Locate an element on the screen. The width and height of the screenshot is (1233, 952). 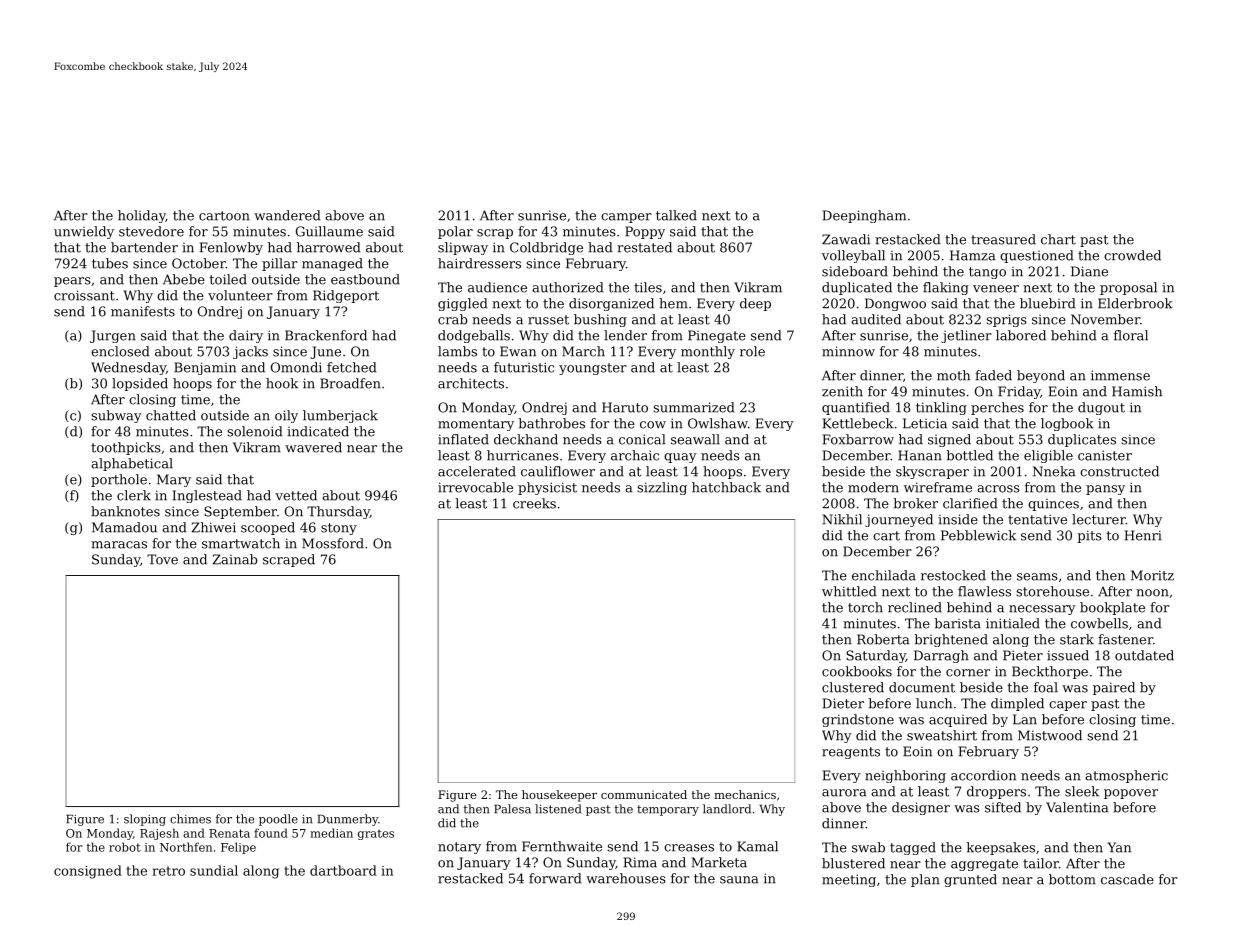
forward is located at coordinates (555, 878).
